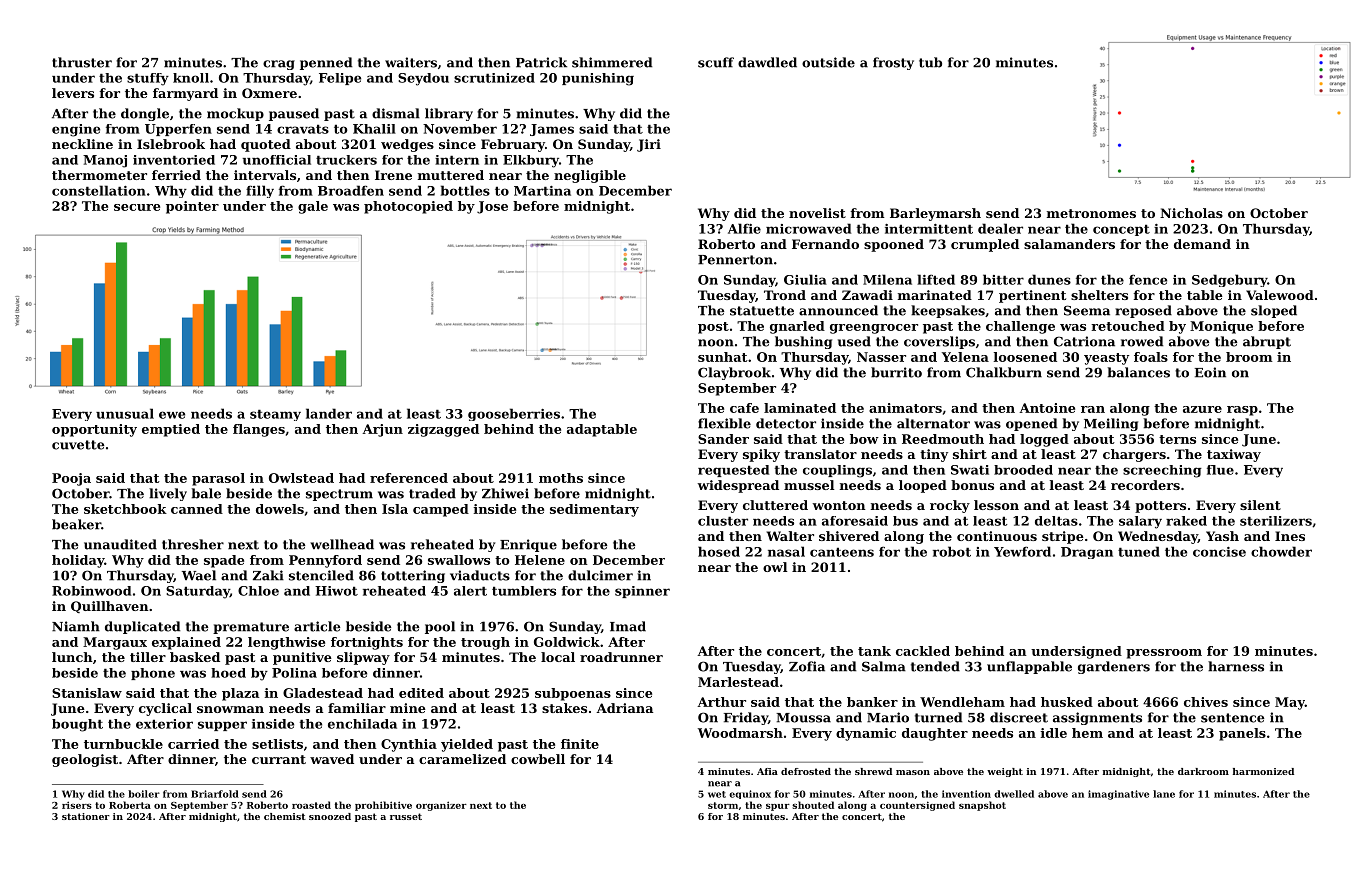 Image resolution: width=1372 pixels, height=887 pixels. I want to click on tub, so click(930, 62).
